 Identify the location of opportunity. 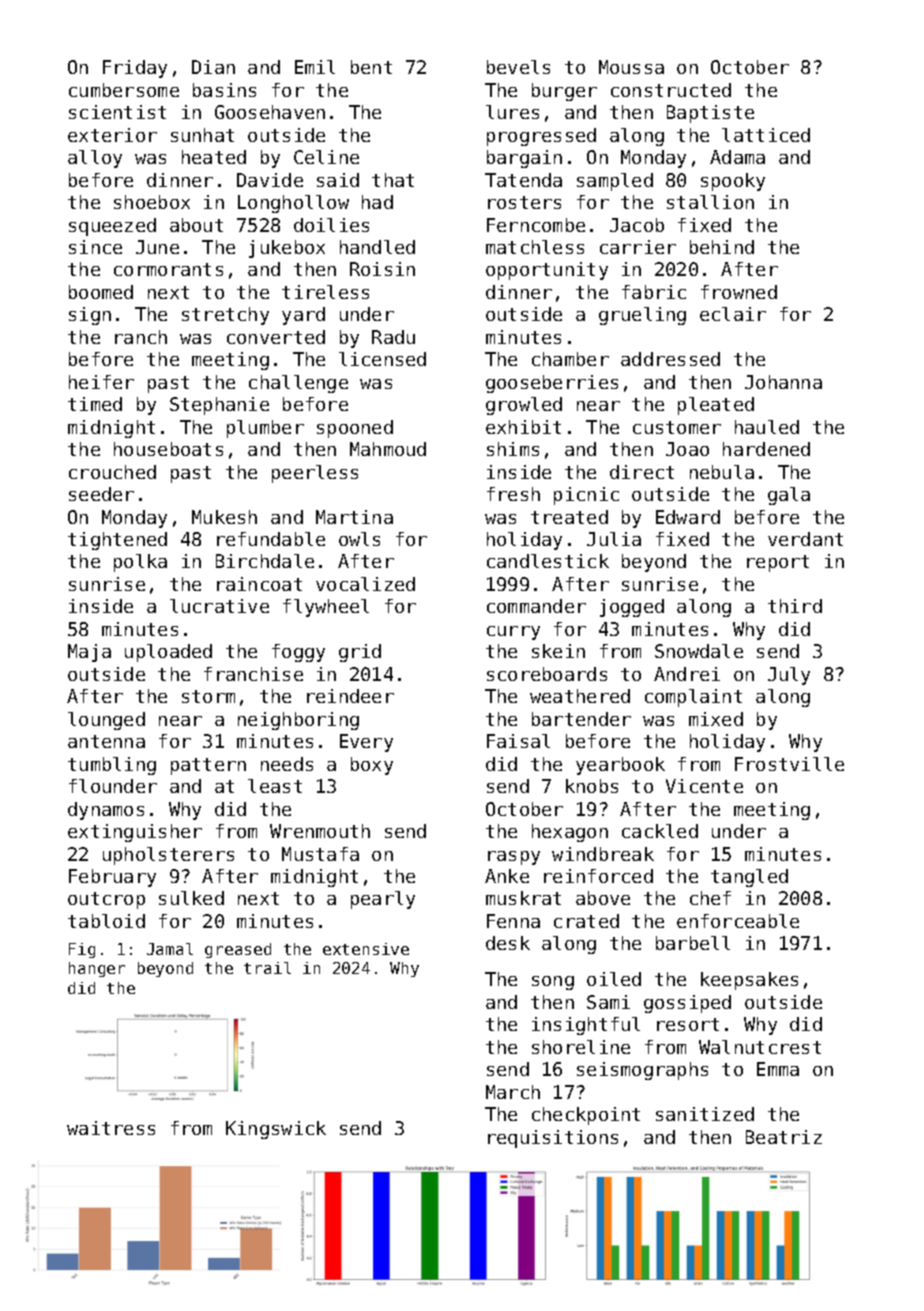
(547, 271).
